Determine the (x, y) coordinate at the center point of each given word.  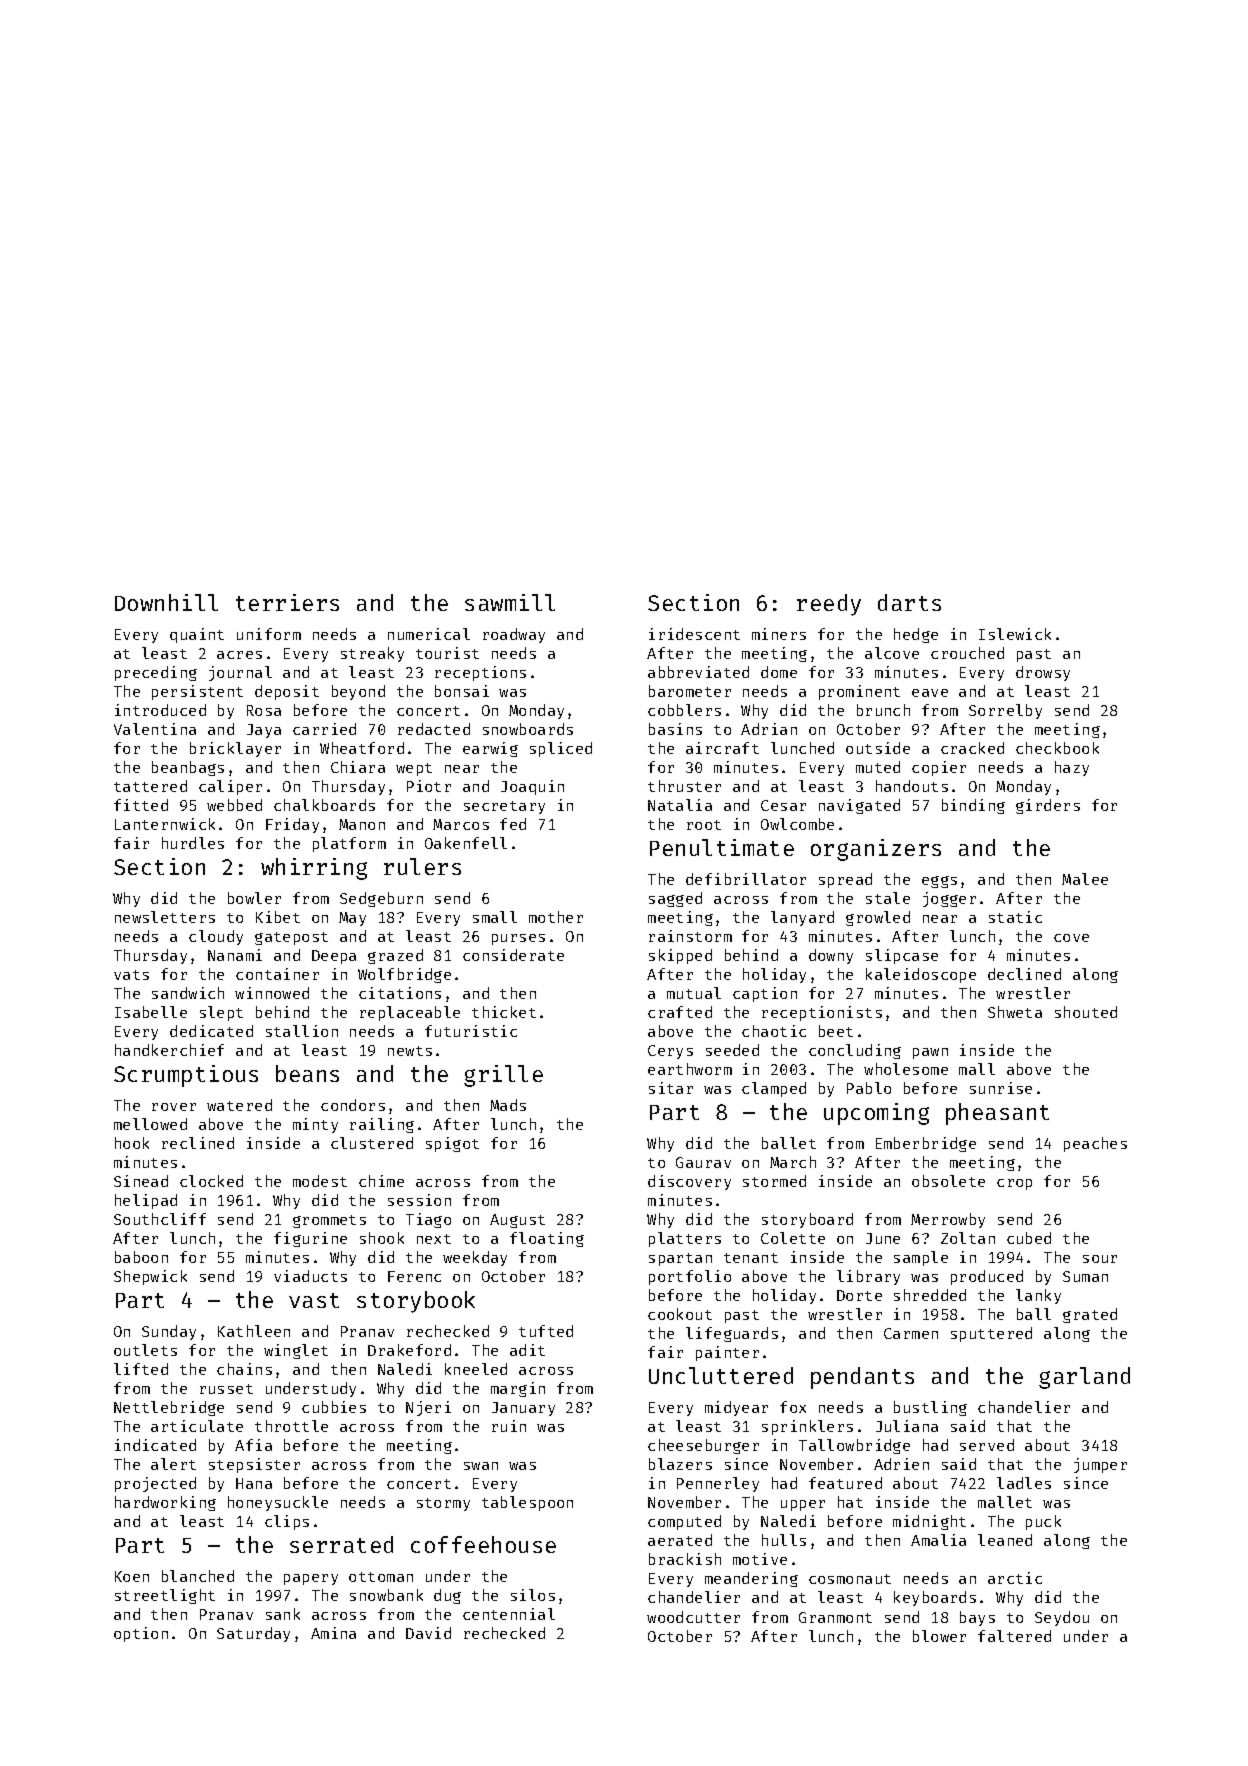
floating (547, 1239)
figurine (310, 1239)
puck (1043, 1522)
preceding (156, 673)
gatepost (291, 938)
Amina (333, 1633)
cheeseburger (703, 1446)
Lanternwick (165, 824)
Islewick (1015, 634)
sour (1100, 1259)
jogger (949, 899)
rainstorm (690, 936)
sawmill (510, 602)
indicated (155, 1445)
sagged (675, 899)
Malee (1085, 879)
